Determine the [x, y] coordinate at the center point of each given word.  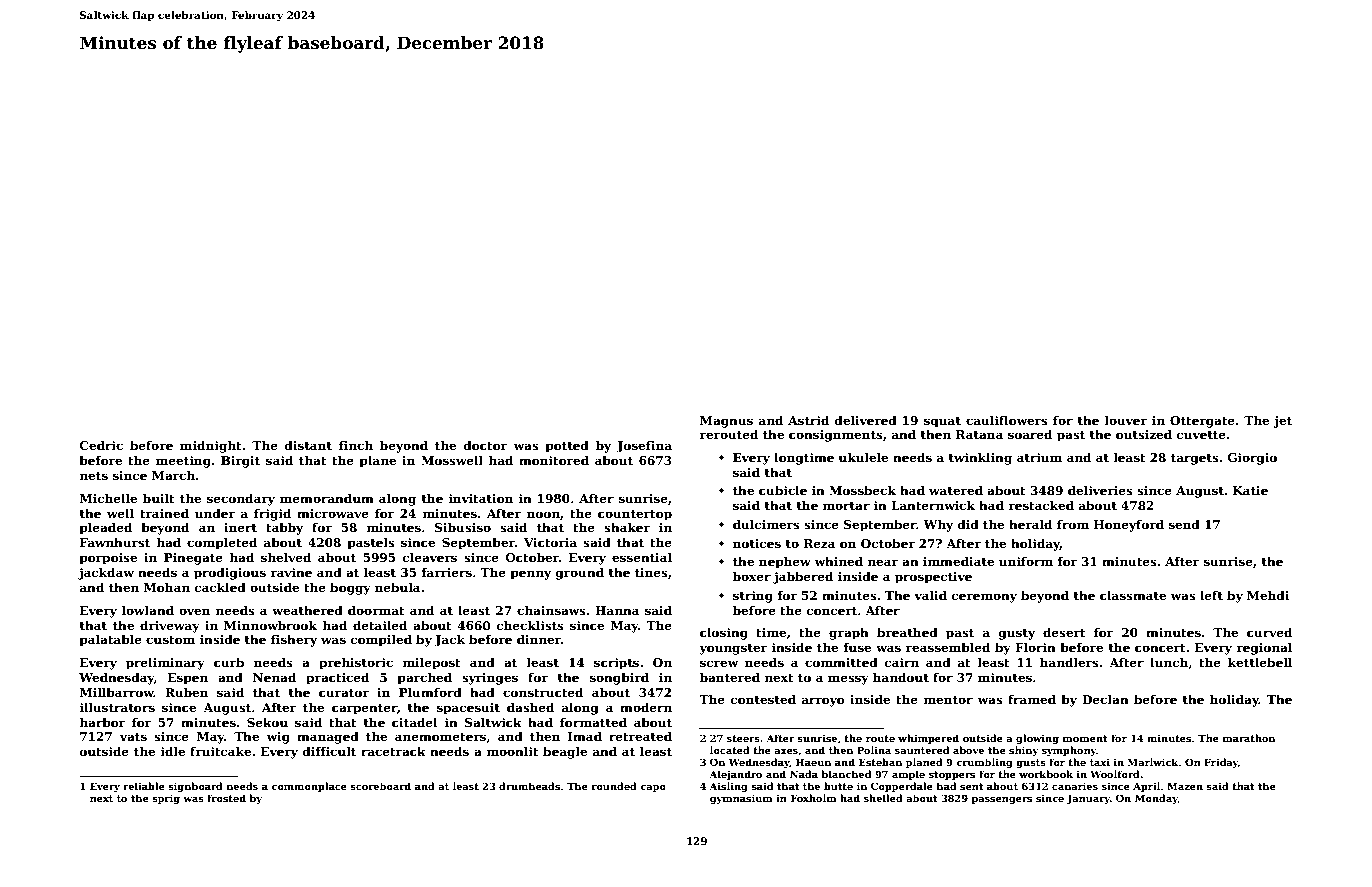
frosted [226, 798]
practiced [337, 678]
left [1211, 595]
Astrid [808, 420]
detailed [380, 625]
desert [1064, 632]
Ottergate [1202, 422]
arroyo [823, 702]
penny [531, 575]
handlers [1069, 662]
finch [356, 445]
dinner [539, 639]
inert [240, 527]
